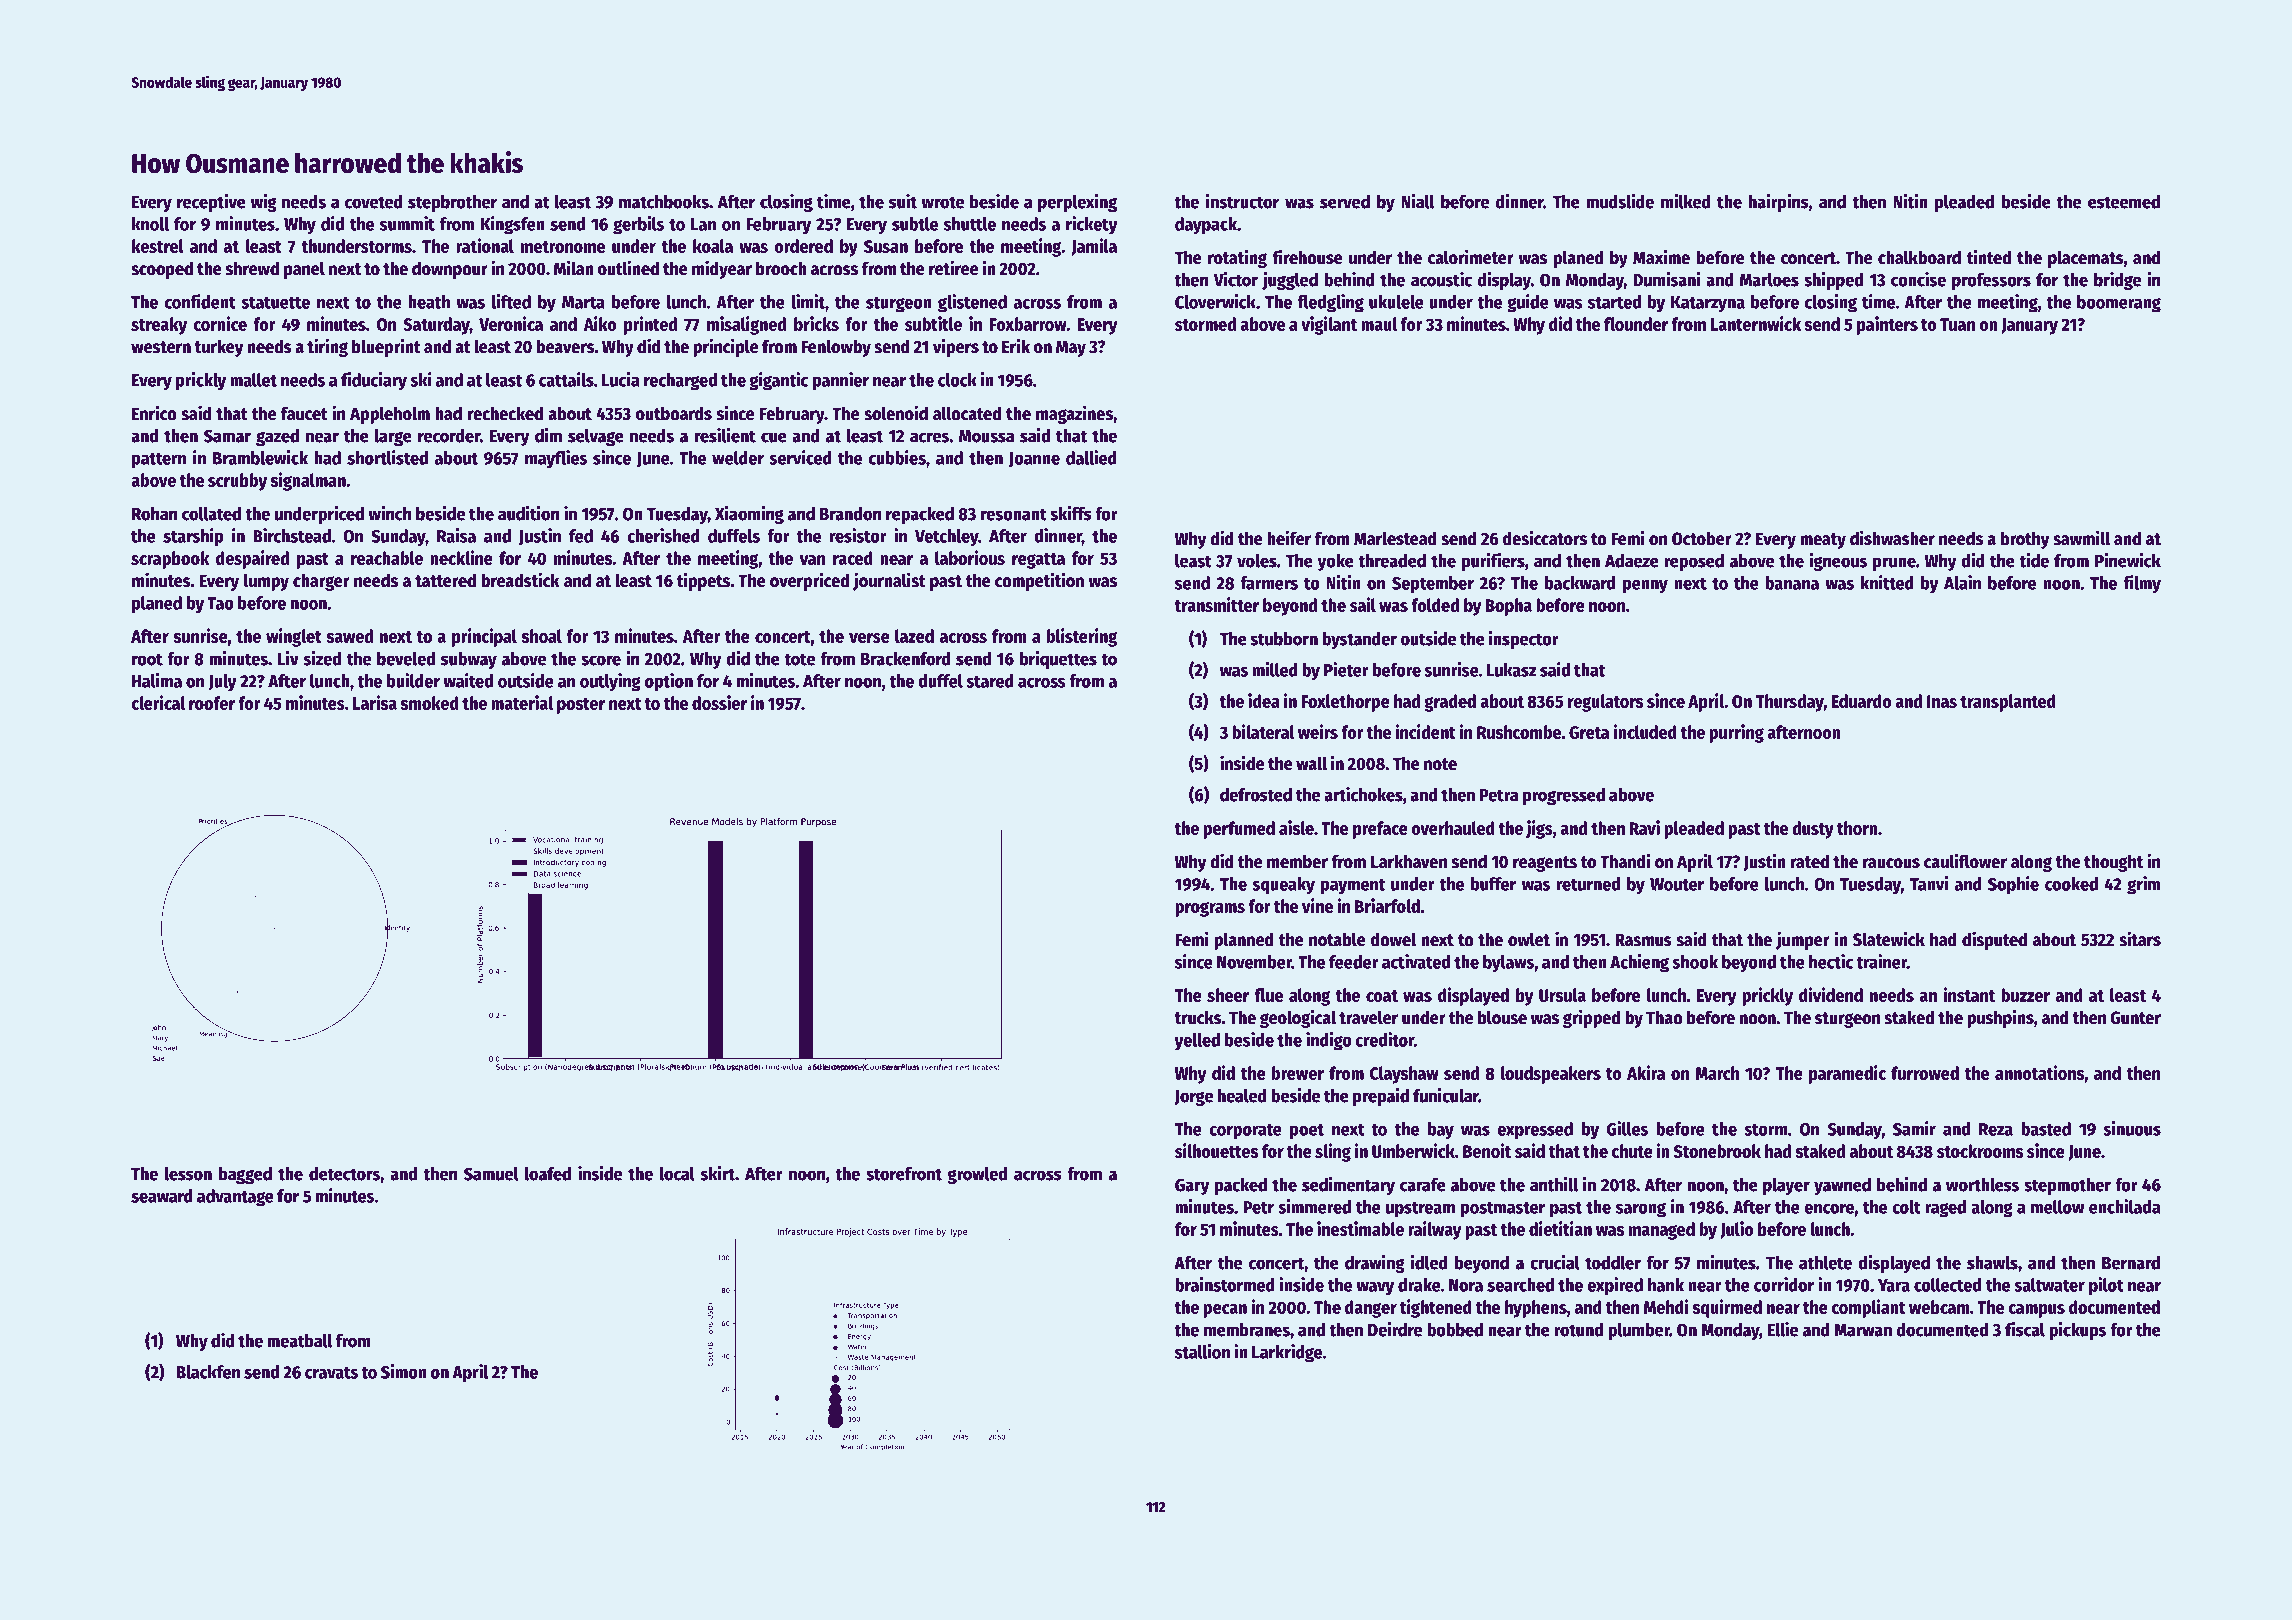  I want to click on roofer, so click(212, 703).
